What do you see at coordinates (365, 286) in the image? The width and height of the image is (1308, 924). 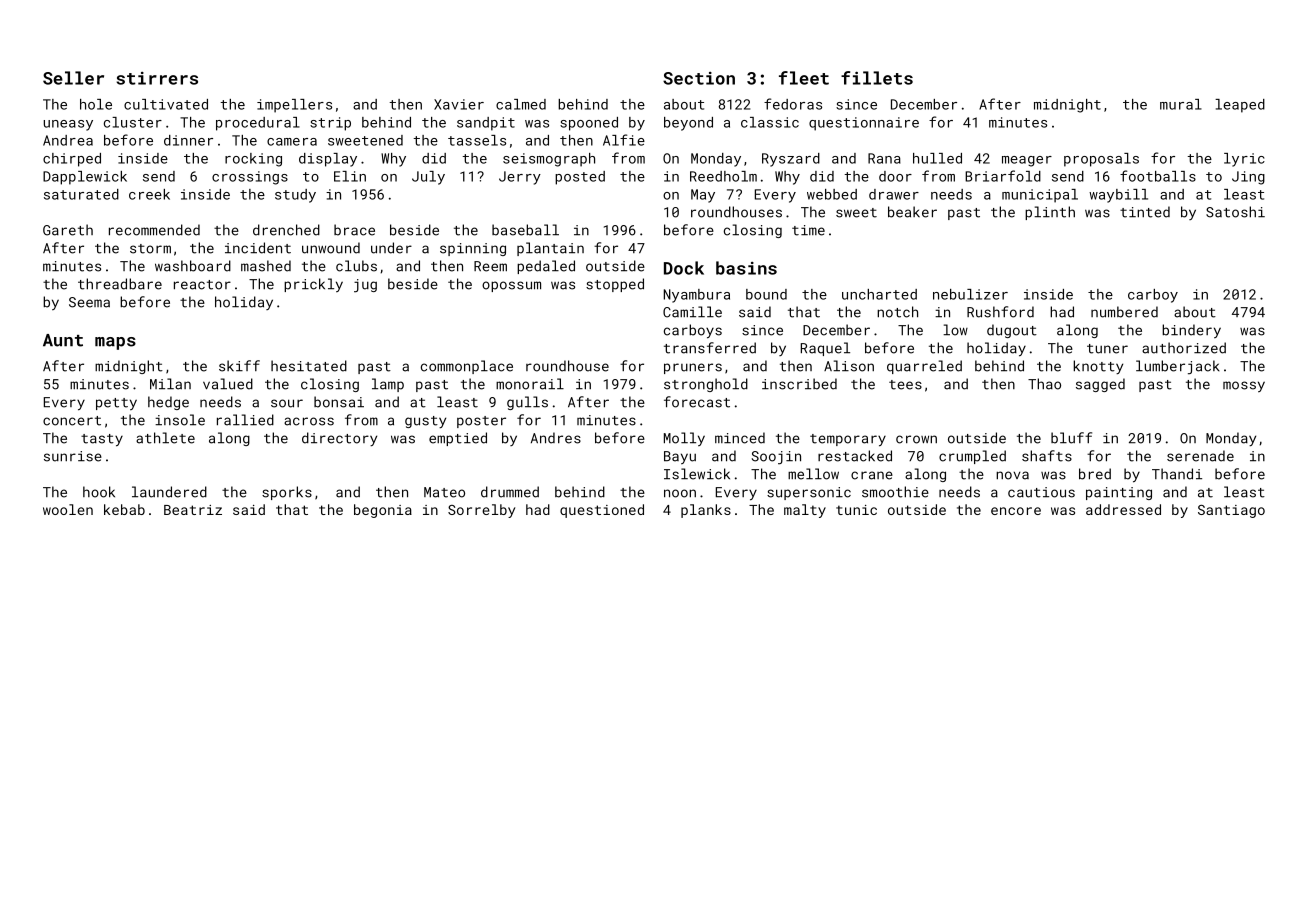 I see `jug` at bounding box center [365, 286].
